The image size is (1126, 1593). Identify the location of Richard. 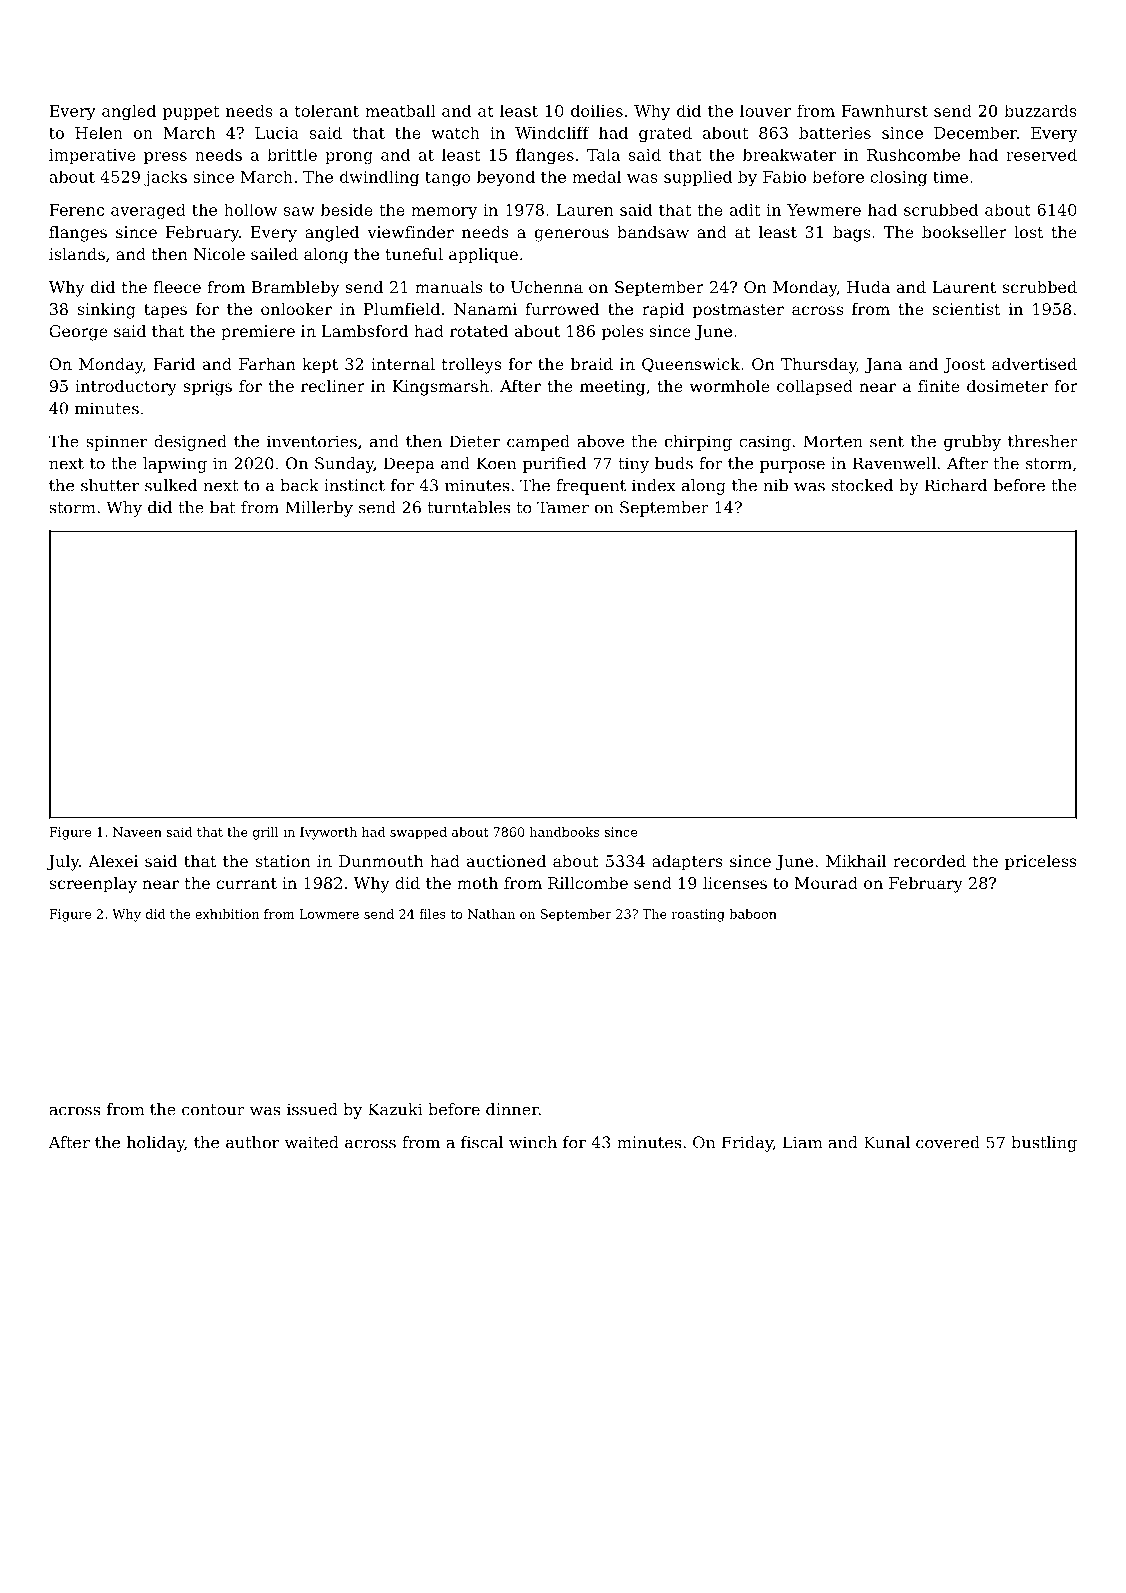
(956, 485).
